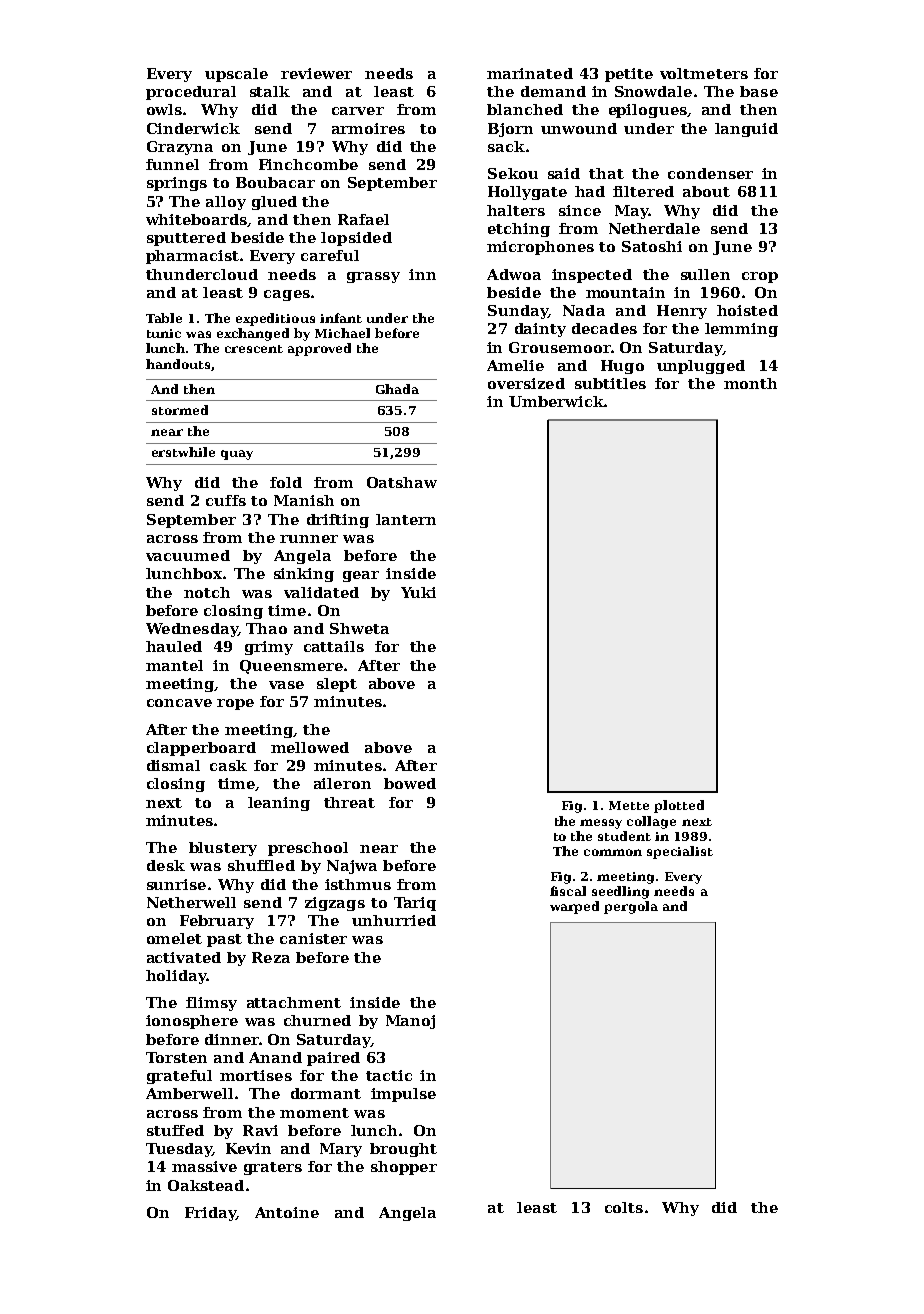  What do you see at coordinates (631, 907) in the screenshot?
I see `pergola` at bounding box center [631, 907].
